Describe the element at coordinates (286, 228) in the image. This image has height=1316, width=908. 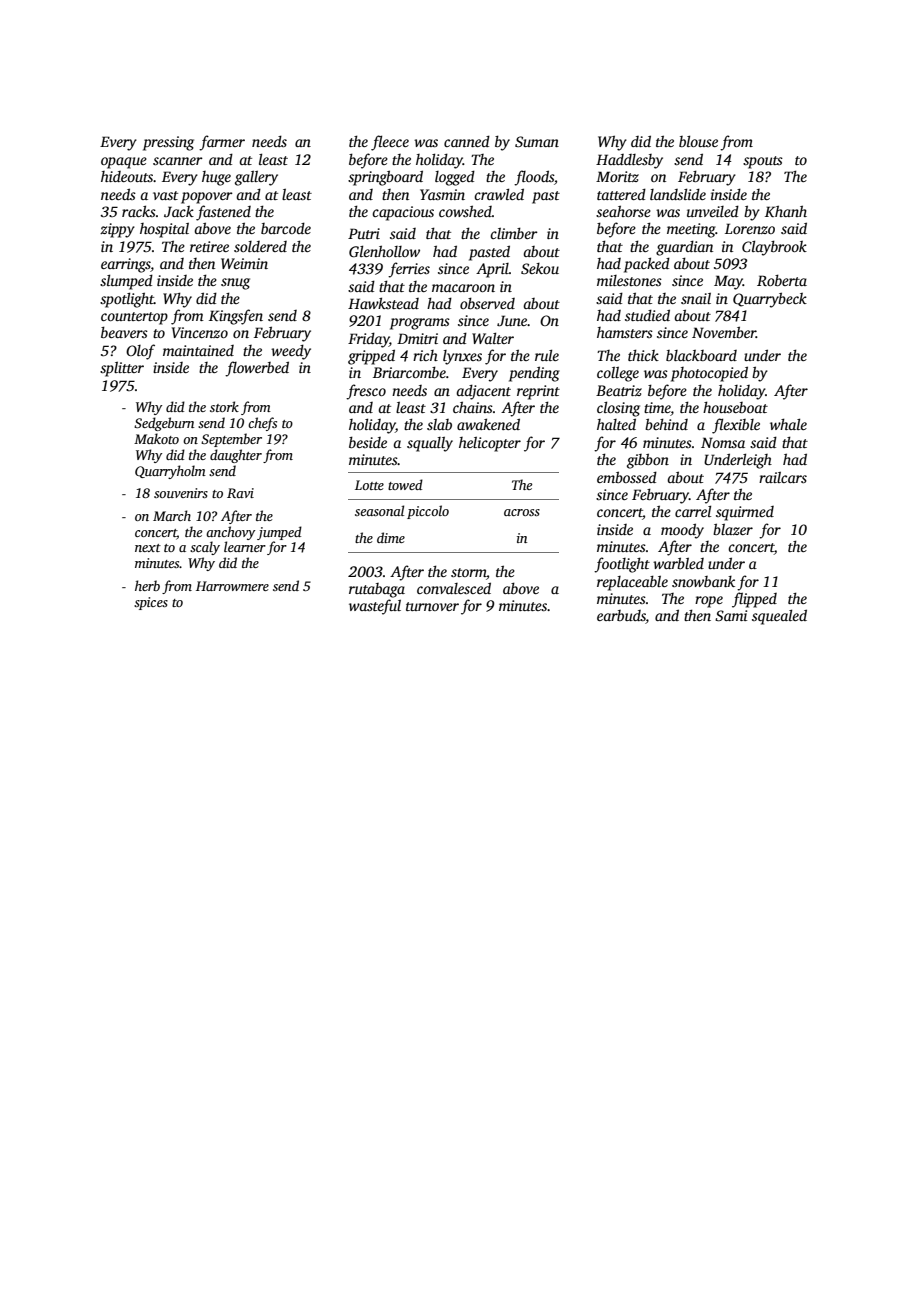
I see `barcode` at that location.
